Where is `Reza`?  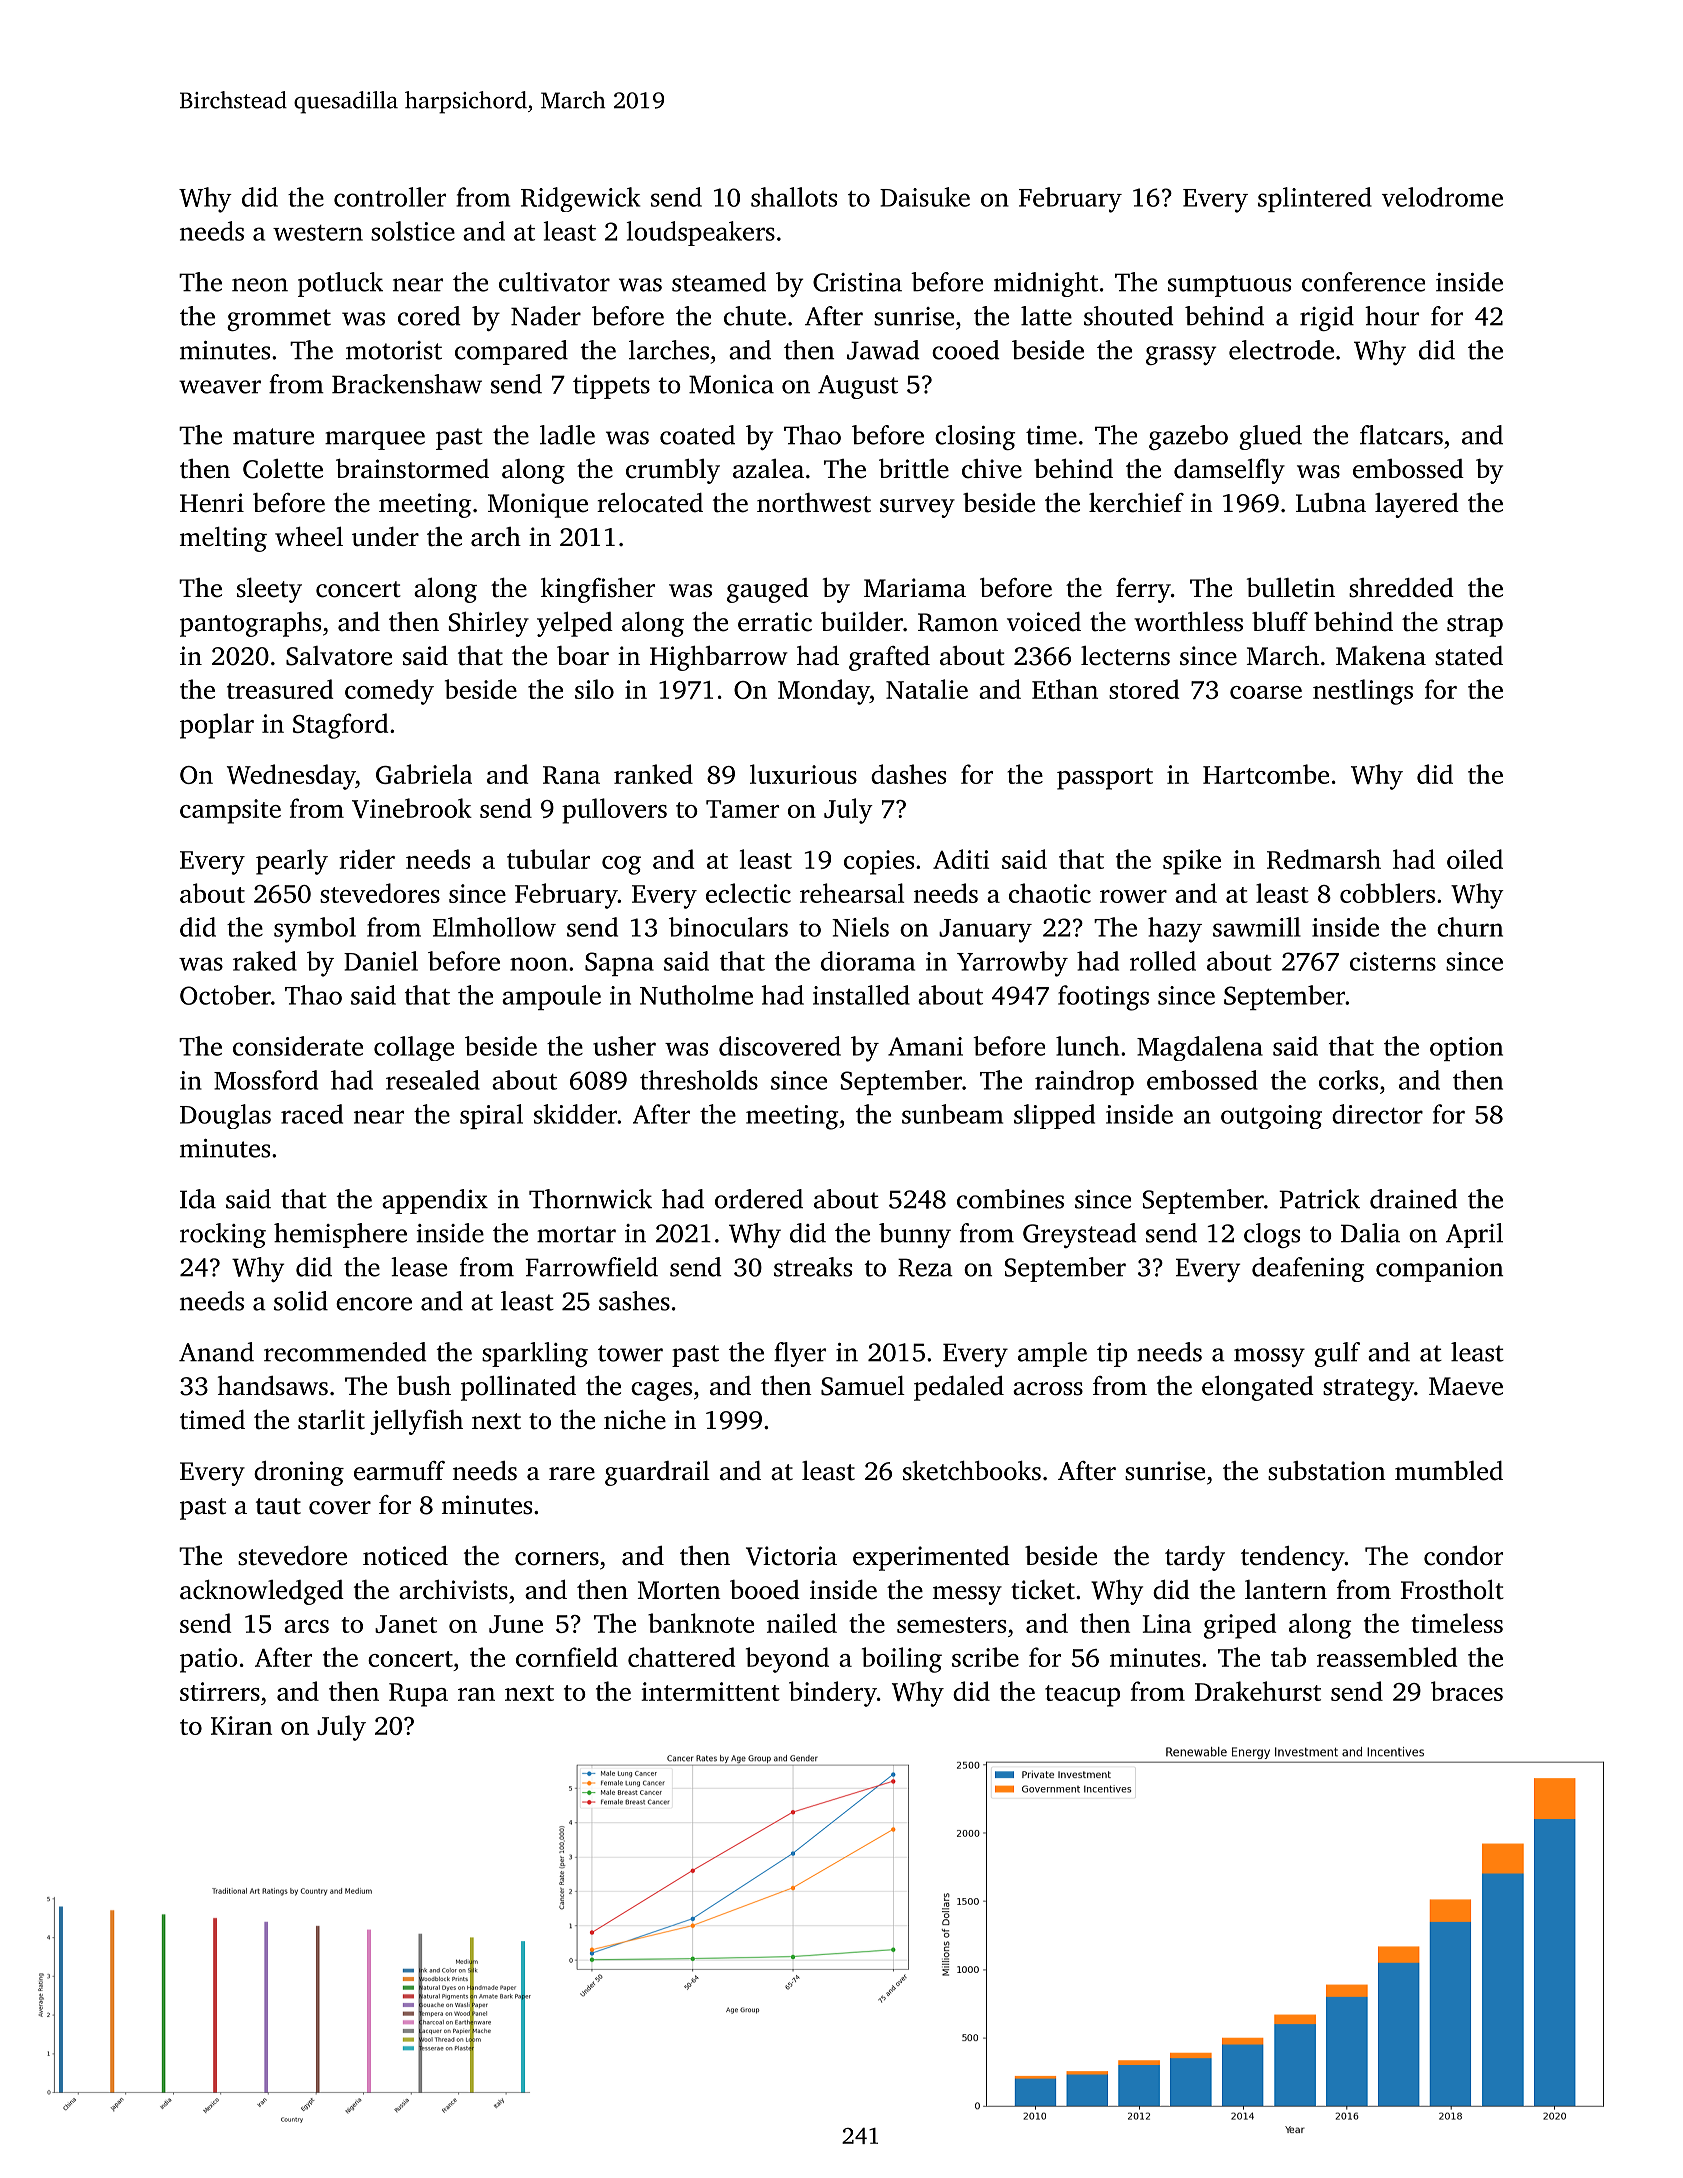
Reza is located at coordinates (925, 1267).
